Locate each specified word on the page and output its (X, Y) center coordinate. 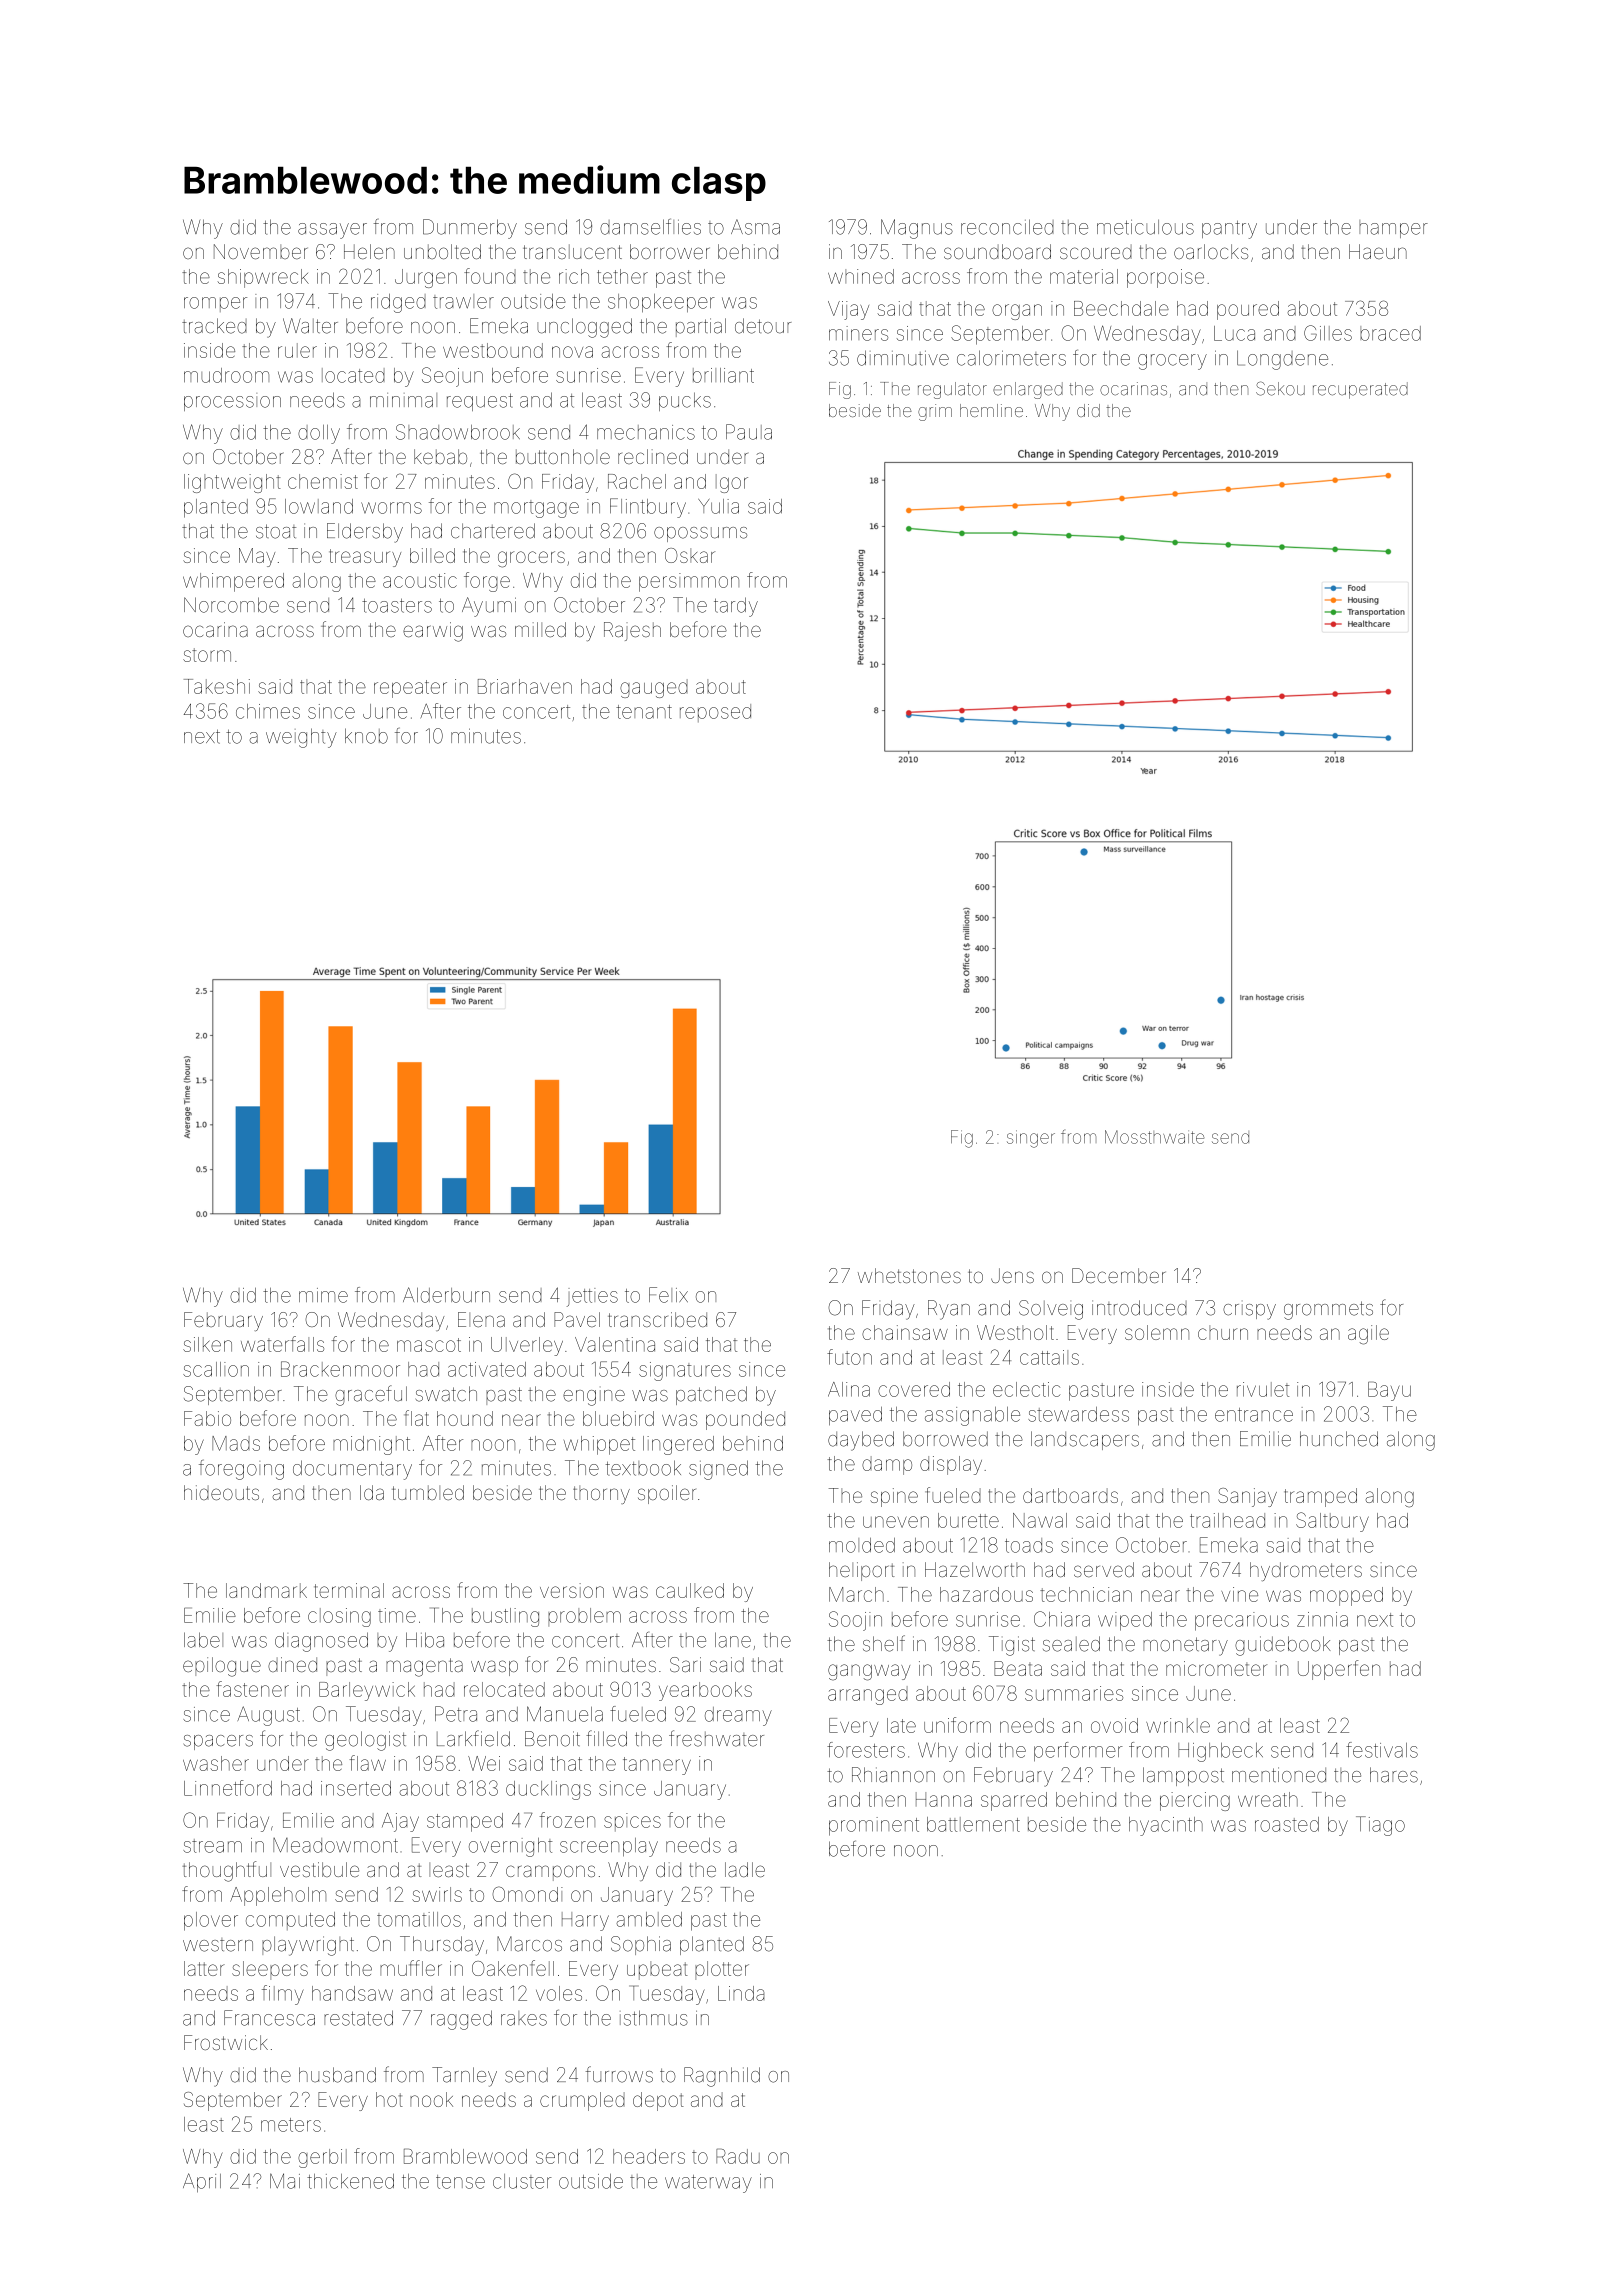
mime (323, 1295)
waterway (708, 2184)
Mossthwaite (1154, 1137)
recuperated (1360, 390)
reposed (715, 713)
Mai (285, 2181)
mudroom (226, 375)
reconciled (1007, 227)
